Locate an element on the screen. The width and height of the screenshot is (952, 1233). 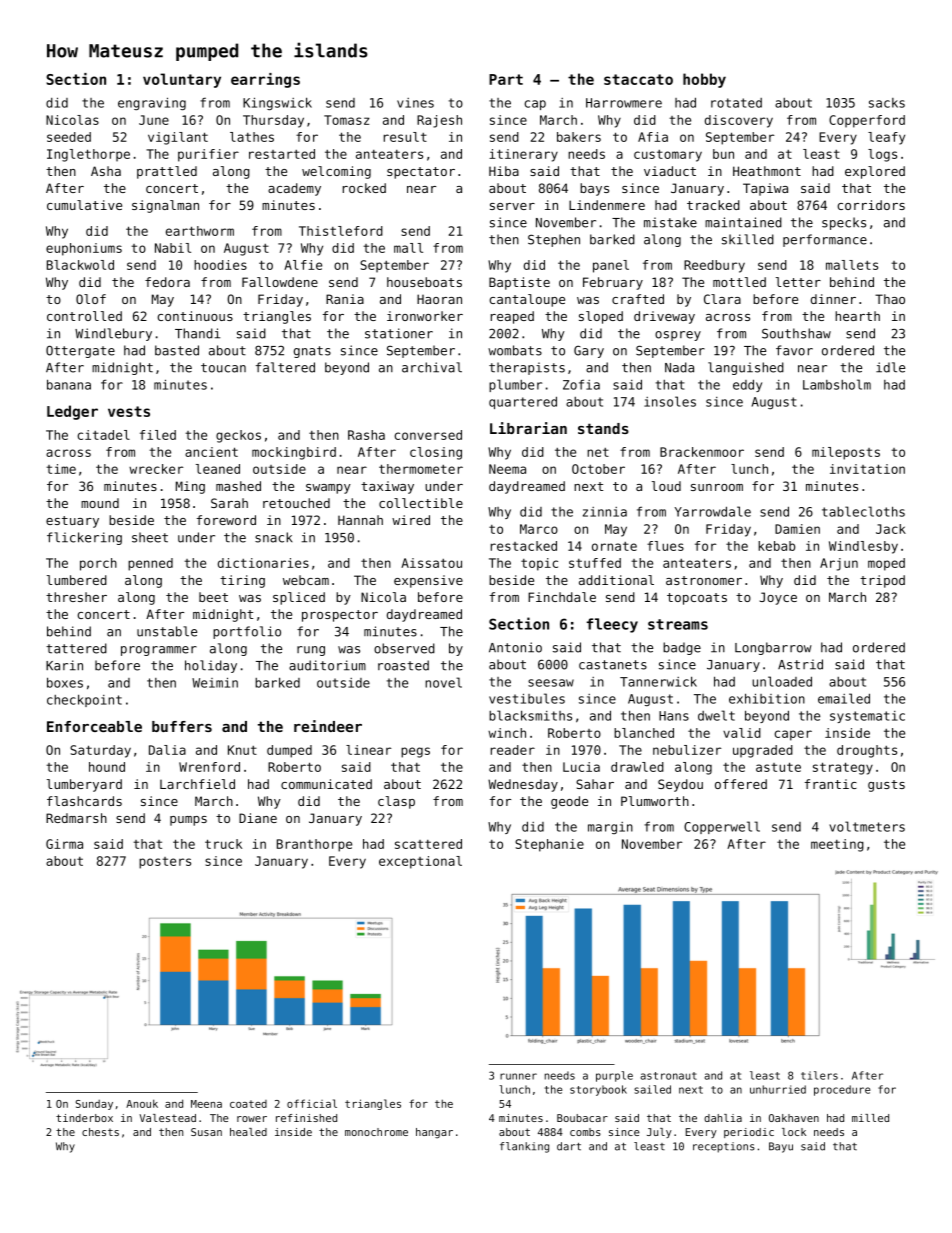
pumps is located at coordinates (188, 821).
